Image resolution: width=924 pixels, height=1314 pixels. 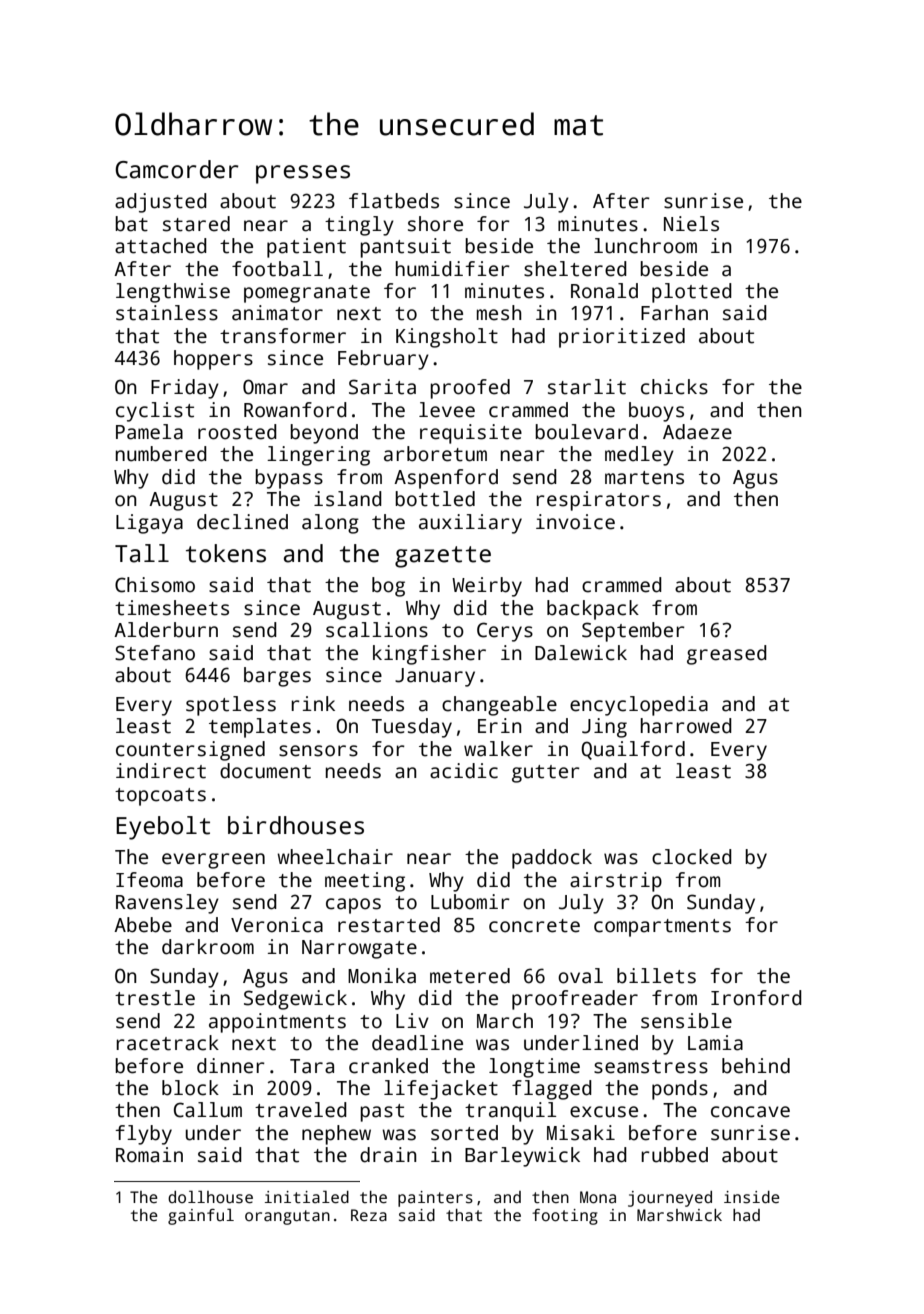 What do you see at coordinates (149, 1155) in the page?
I see `Romain` at bounding box center [149, 1155].
